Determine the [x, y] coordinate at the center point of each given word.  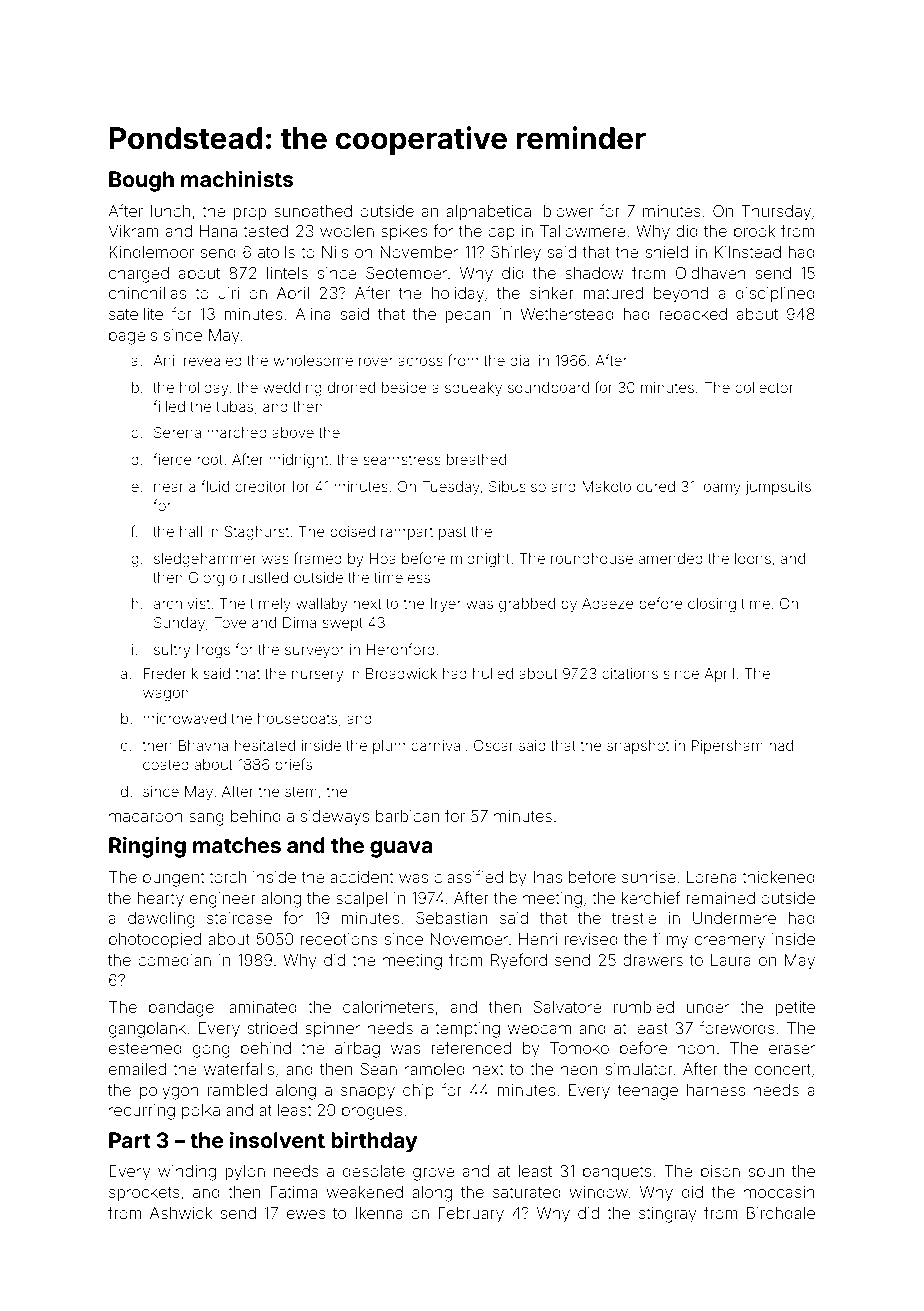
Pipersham [727, 747]
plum [389, 747]
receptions [339, 940]
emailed [137, 1069]
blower [568, 211]
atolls [276, 252]
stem [301, 792]
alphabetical [490, 212]
